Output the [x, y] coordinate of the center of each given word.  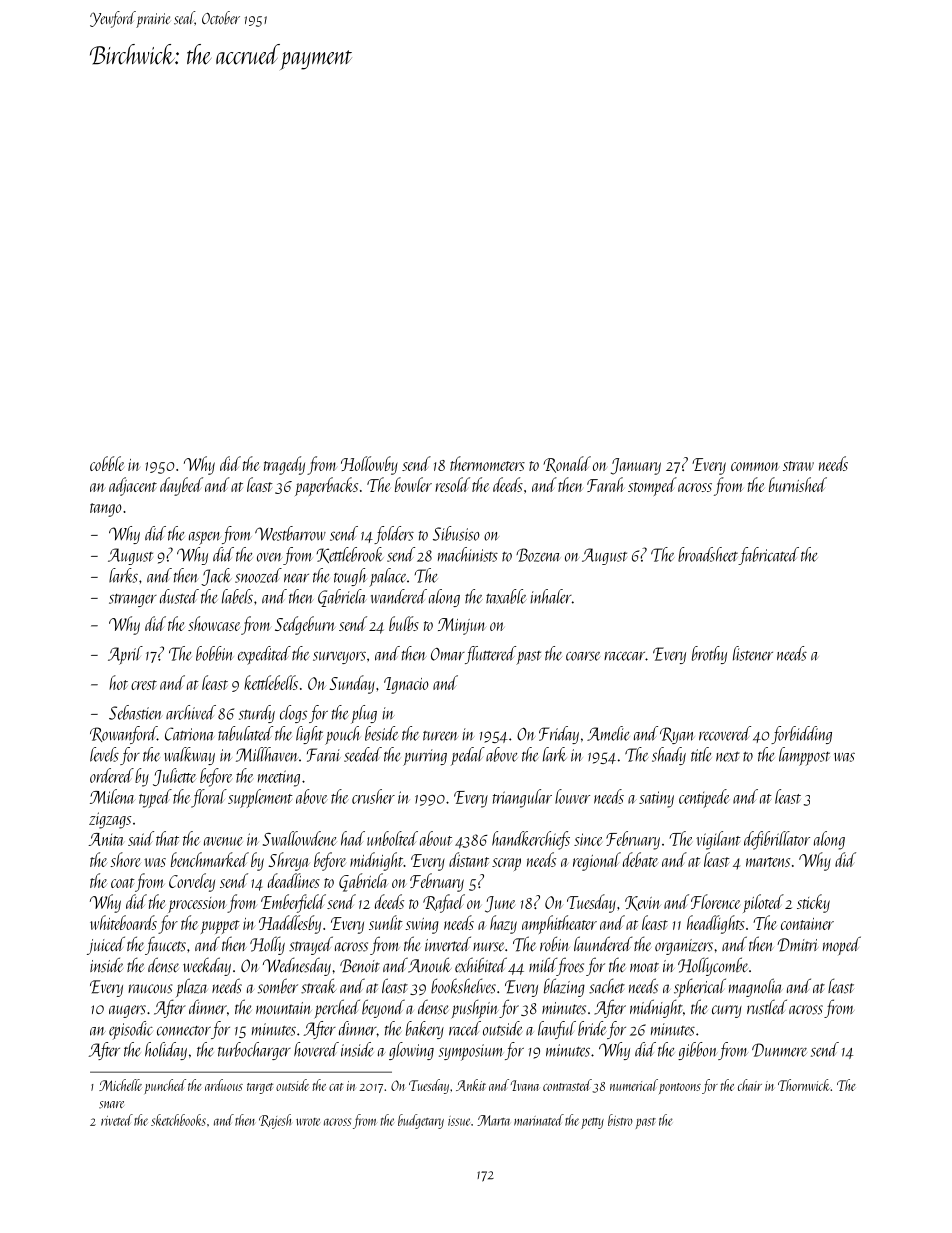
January [636, 466]
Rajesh [275, 1121]
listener [753, 653]
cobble [107, 463]
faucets [165, 945]
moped [842, 945]
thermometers [487, 463]
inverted [448, 943]
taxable [506, 596]
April [125, 655]
